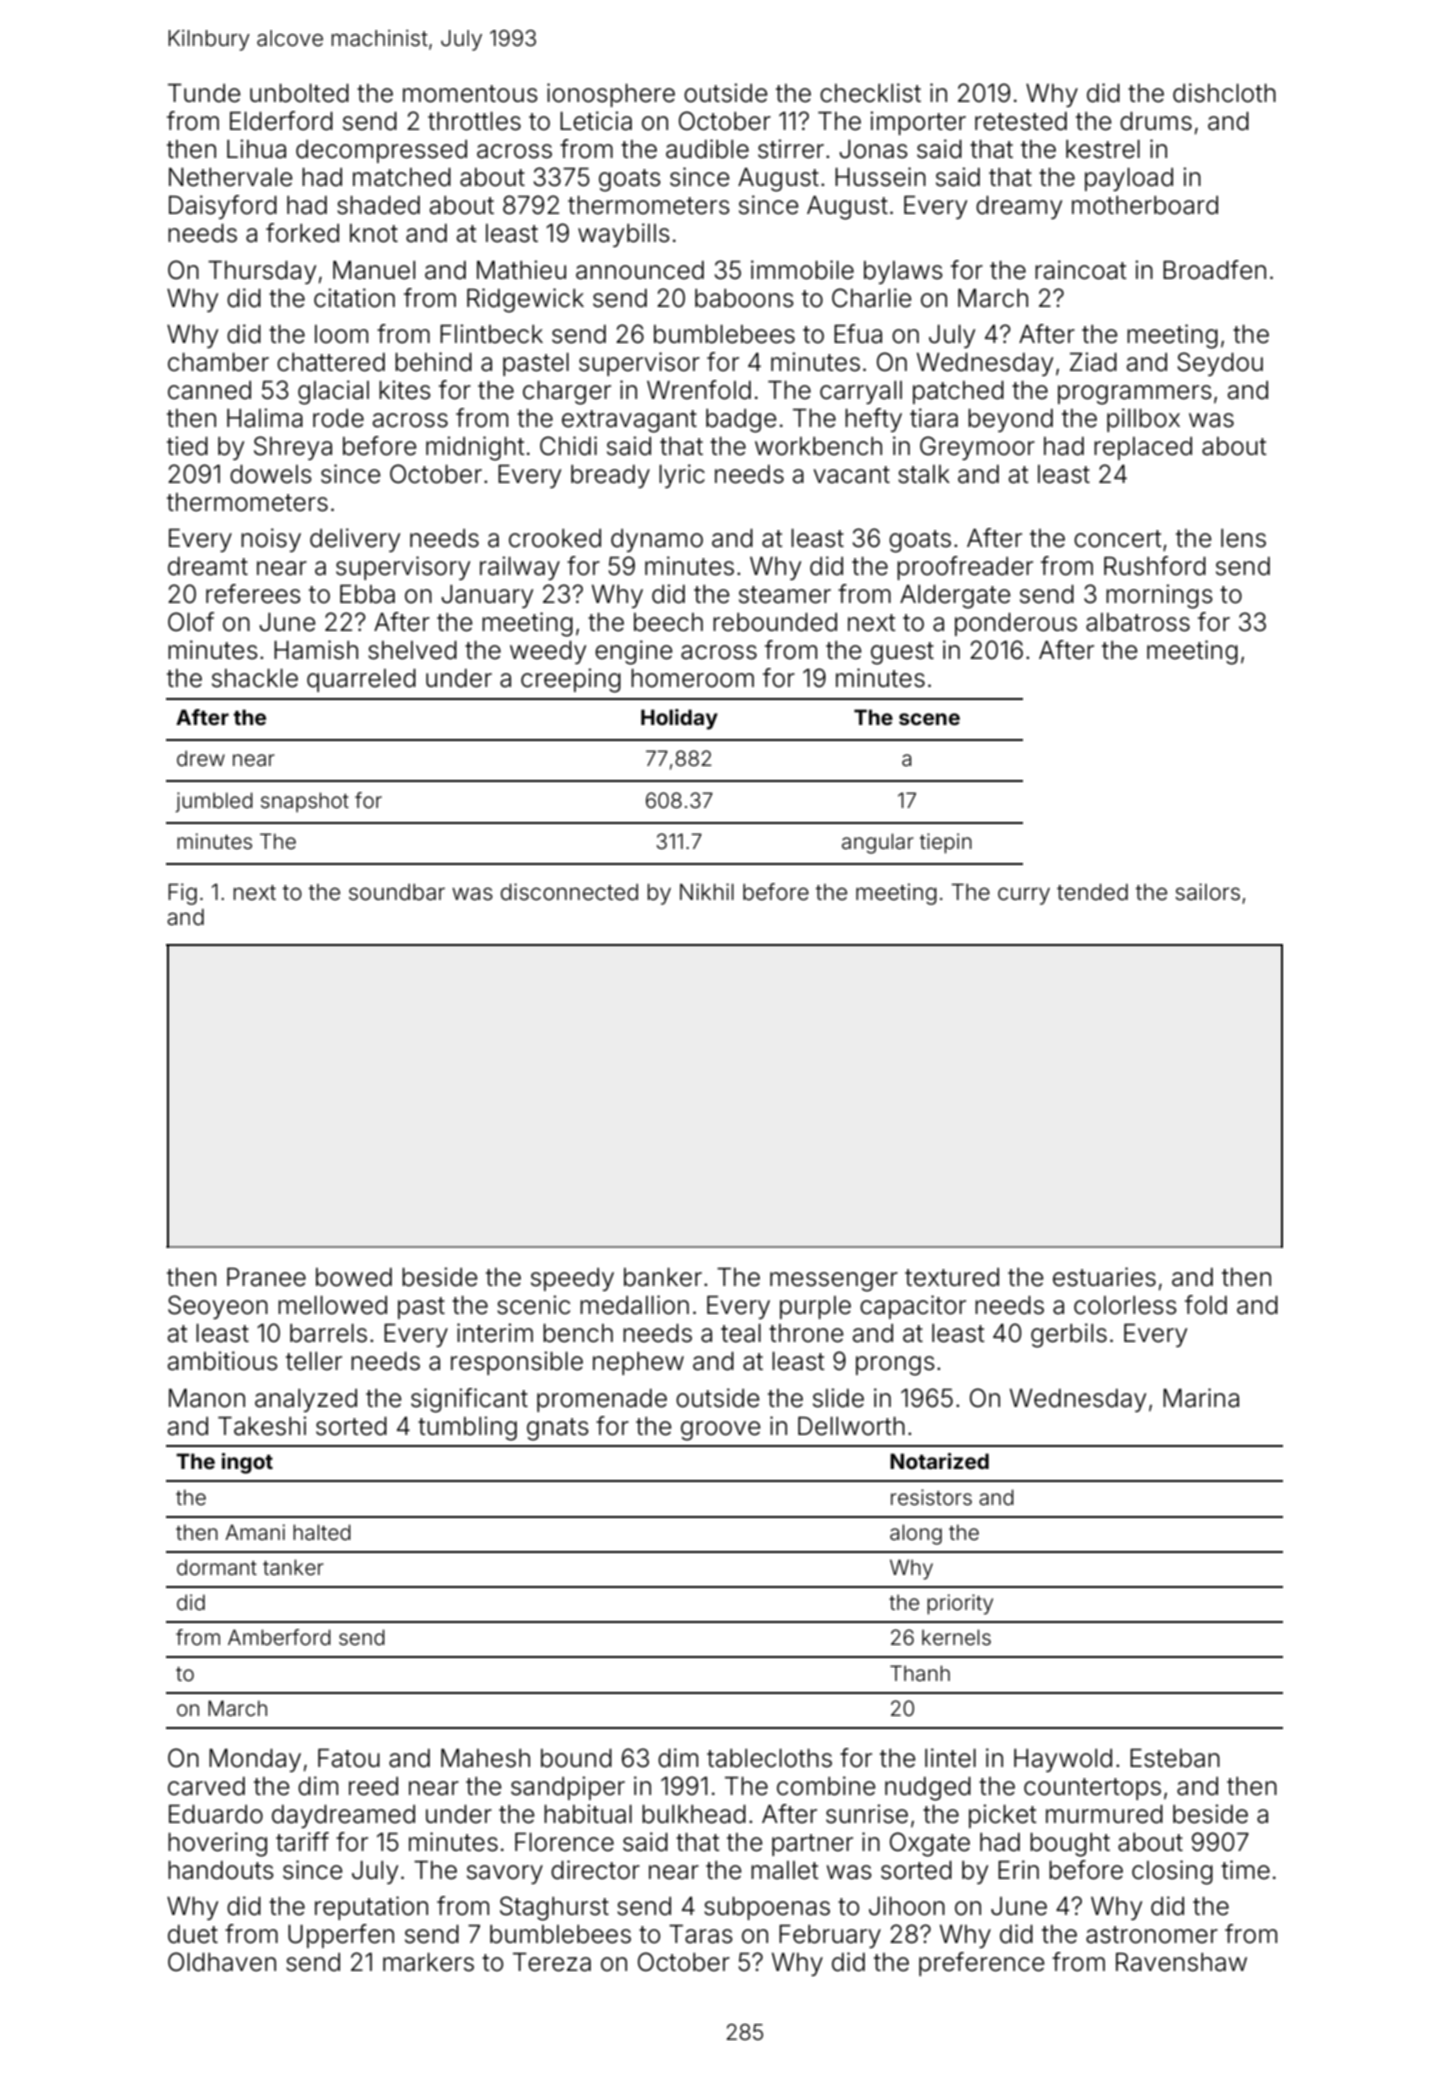  I want to click on unbolted, so click(299, 93).
